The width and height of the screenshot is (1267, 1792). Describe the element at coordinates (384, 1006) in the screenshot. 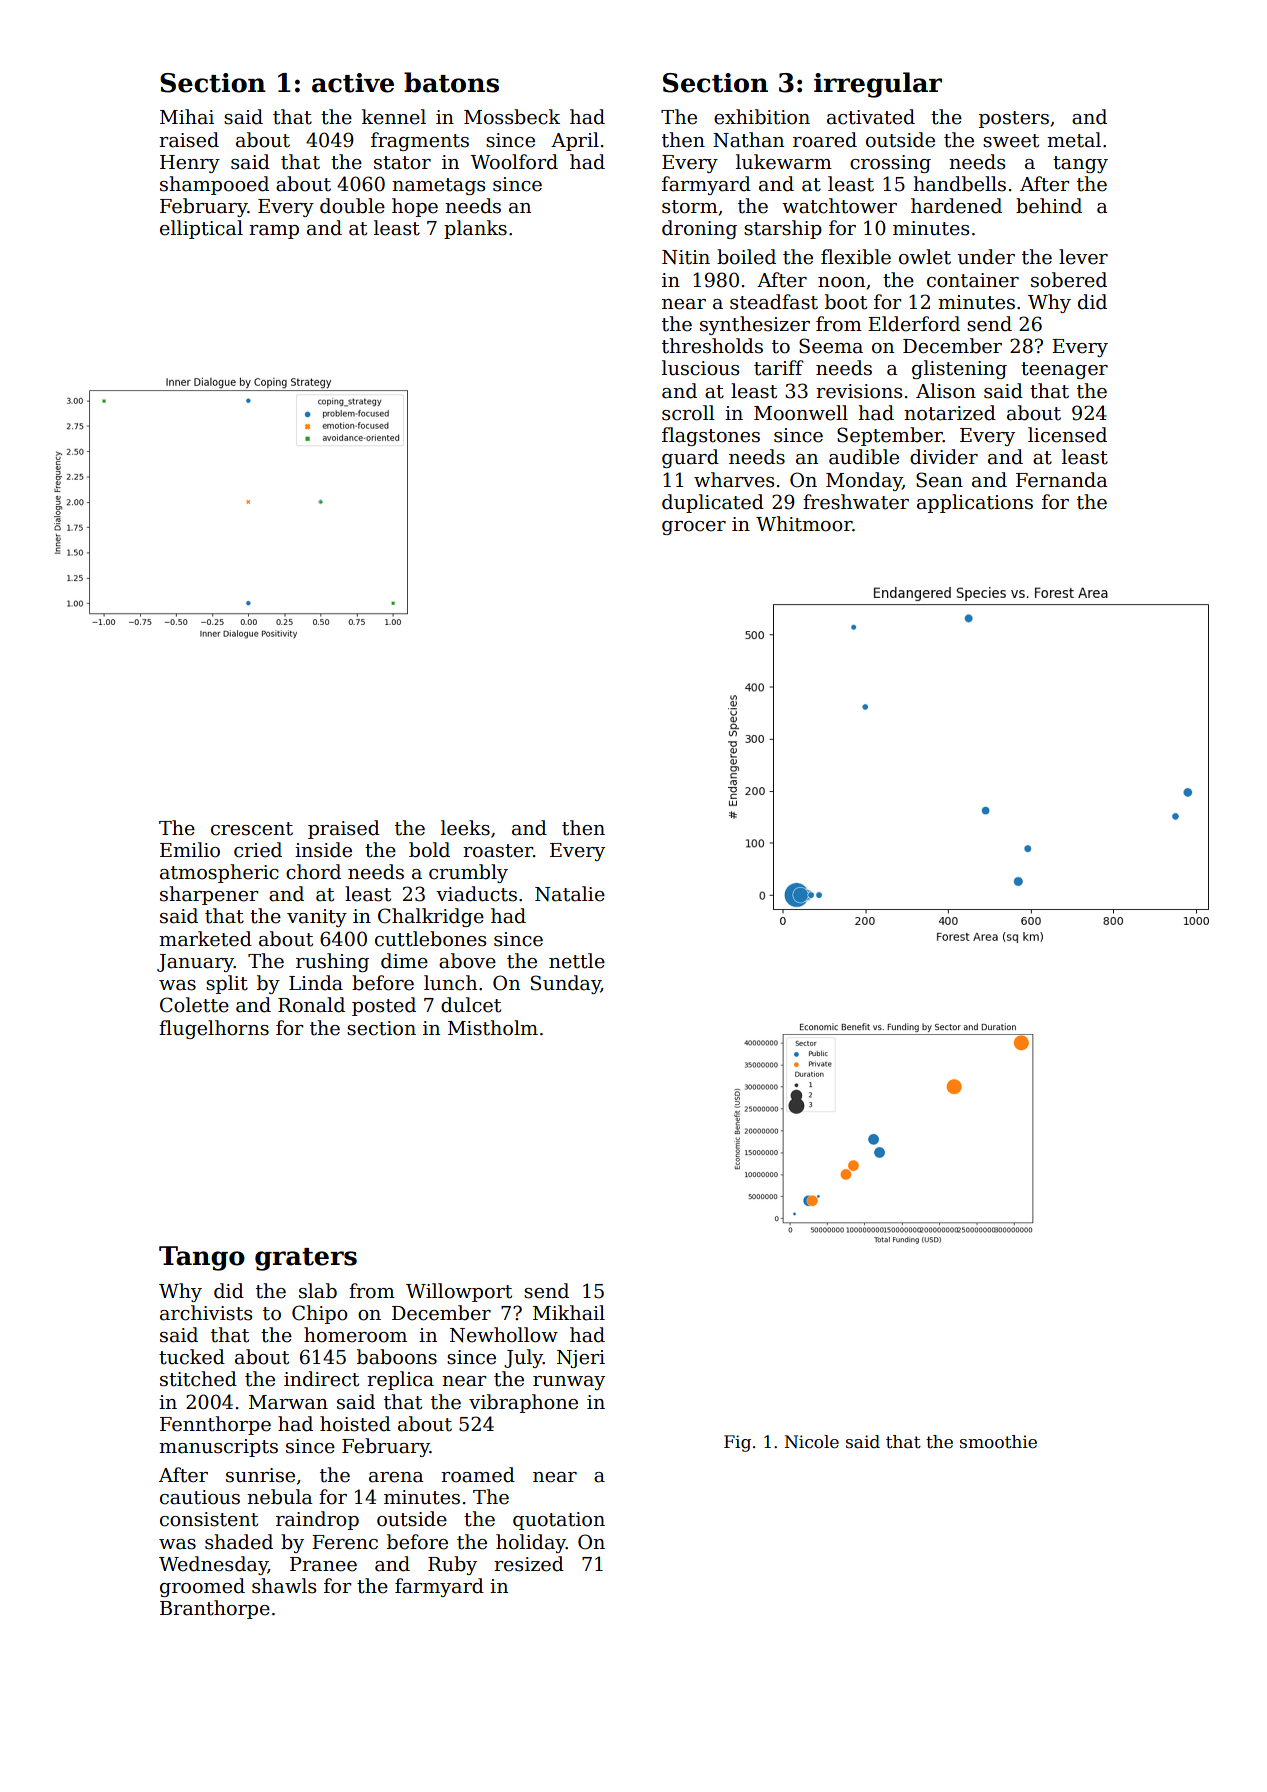

I see `posted` at that location.
